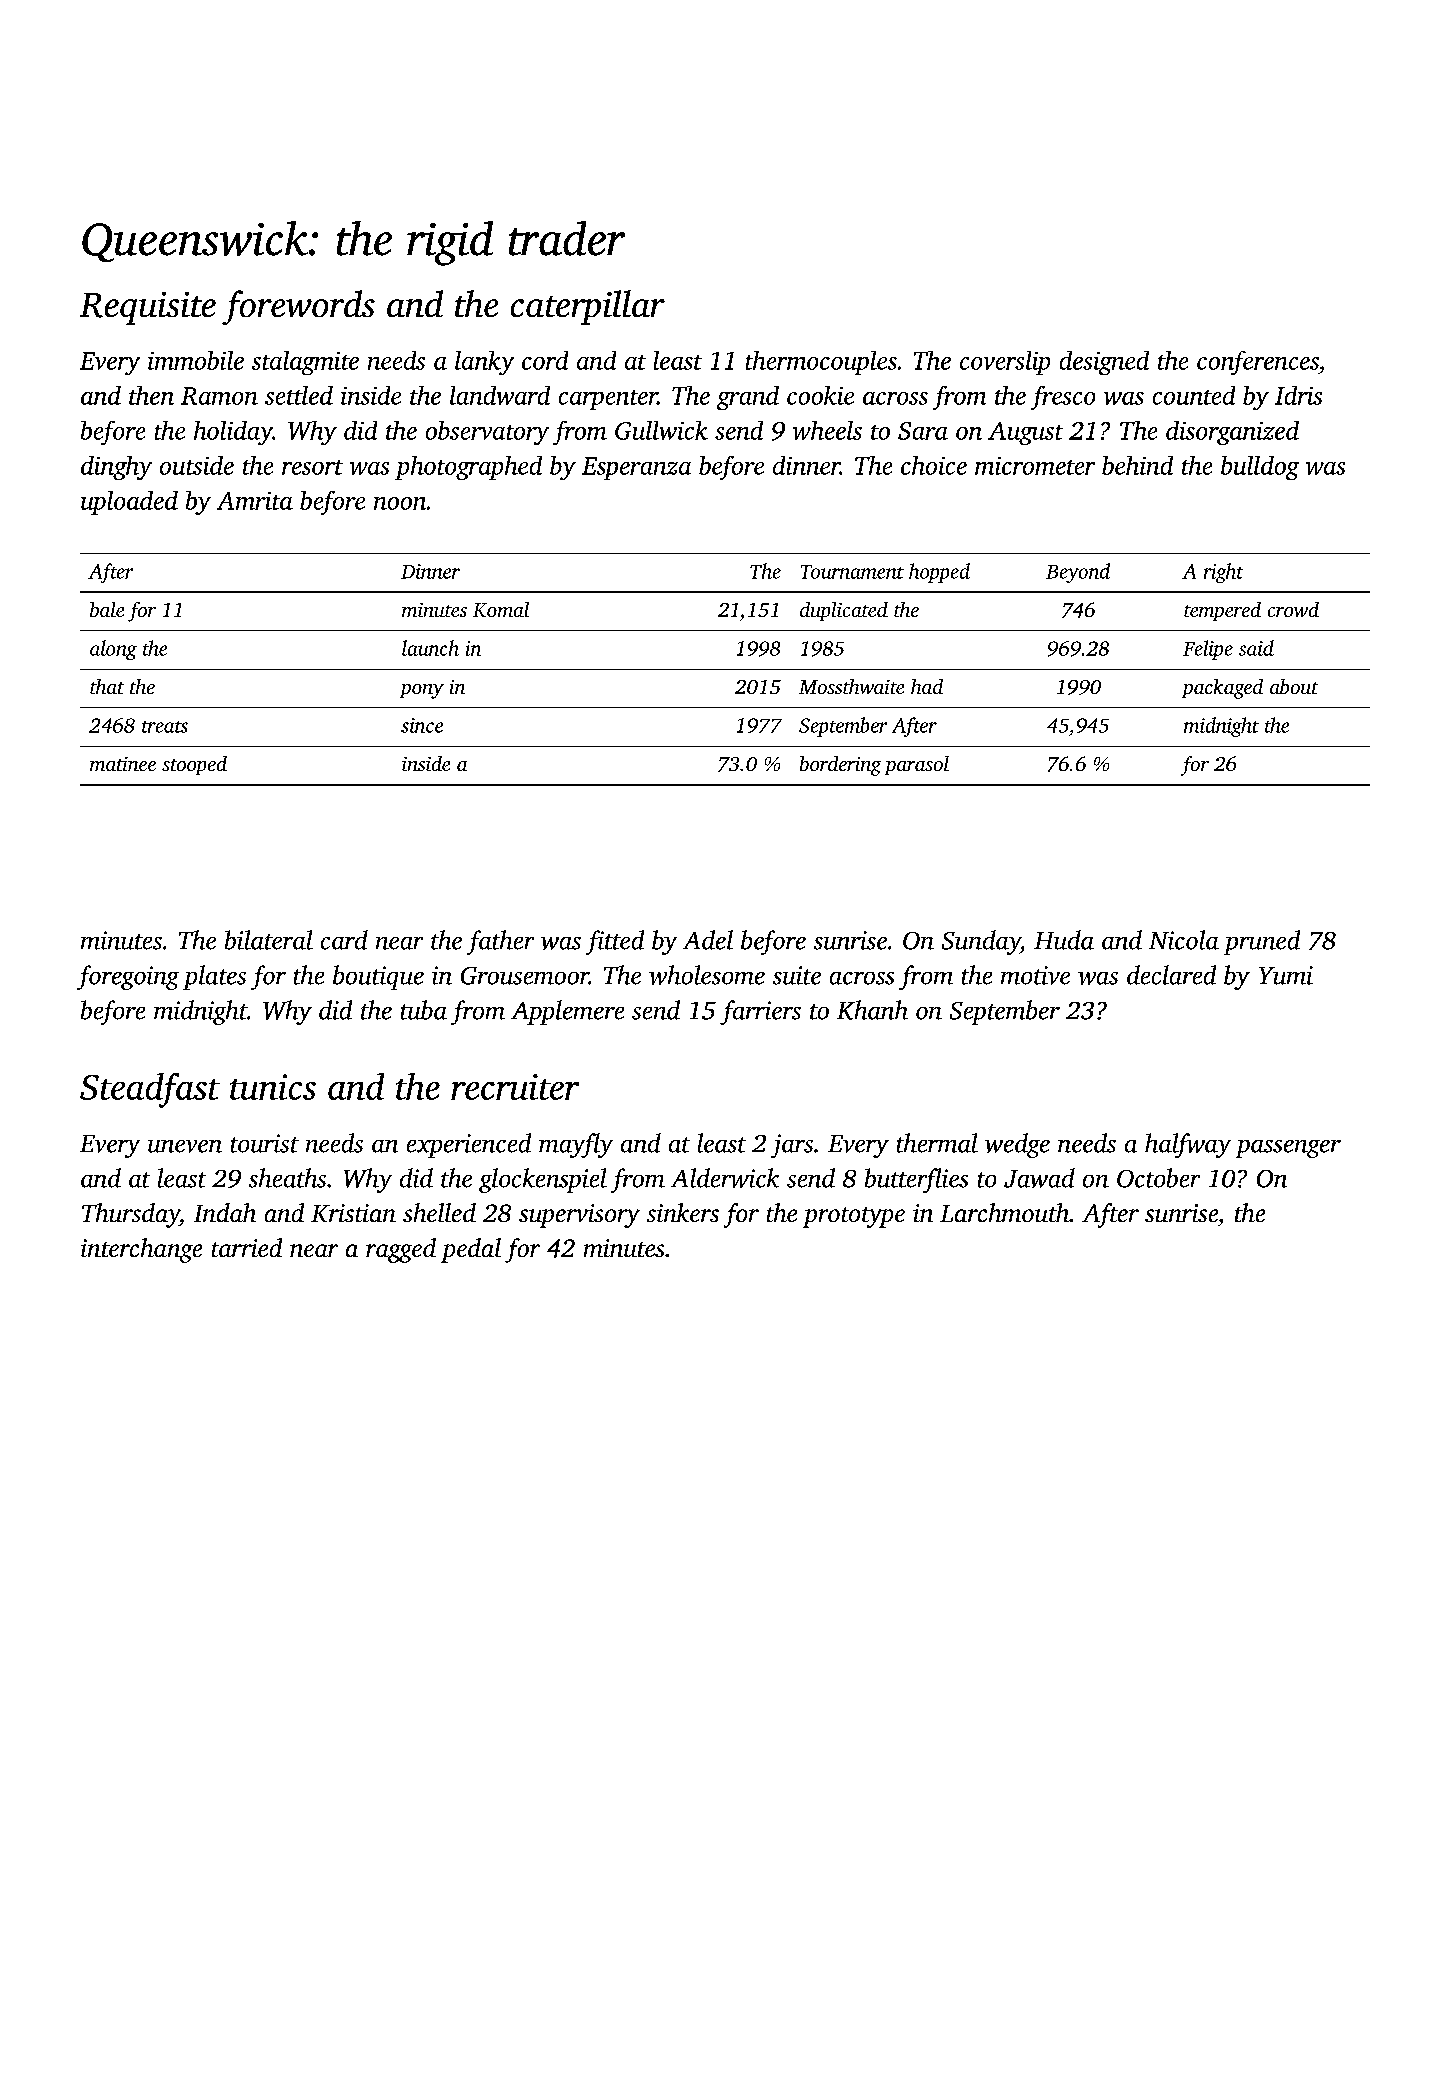 The width and height of the page is (1450, 2100). What do you see at coordinates (1294, 686) in the page?
I see `about` at bounding box center [1294, 686].
